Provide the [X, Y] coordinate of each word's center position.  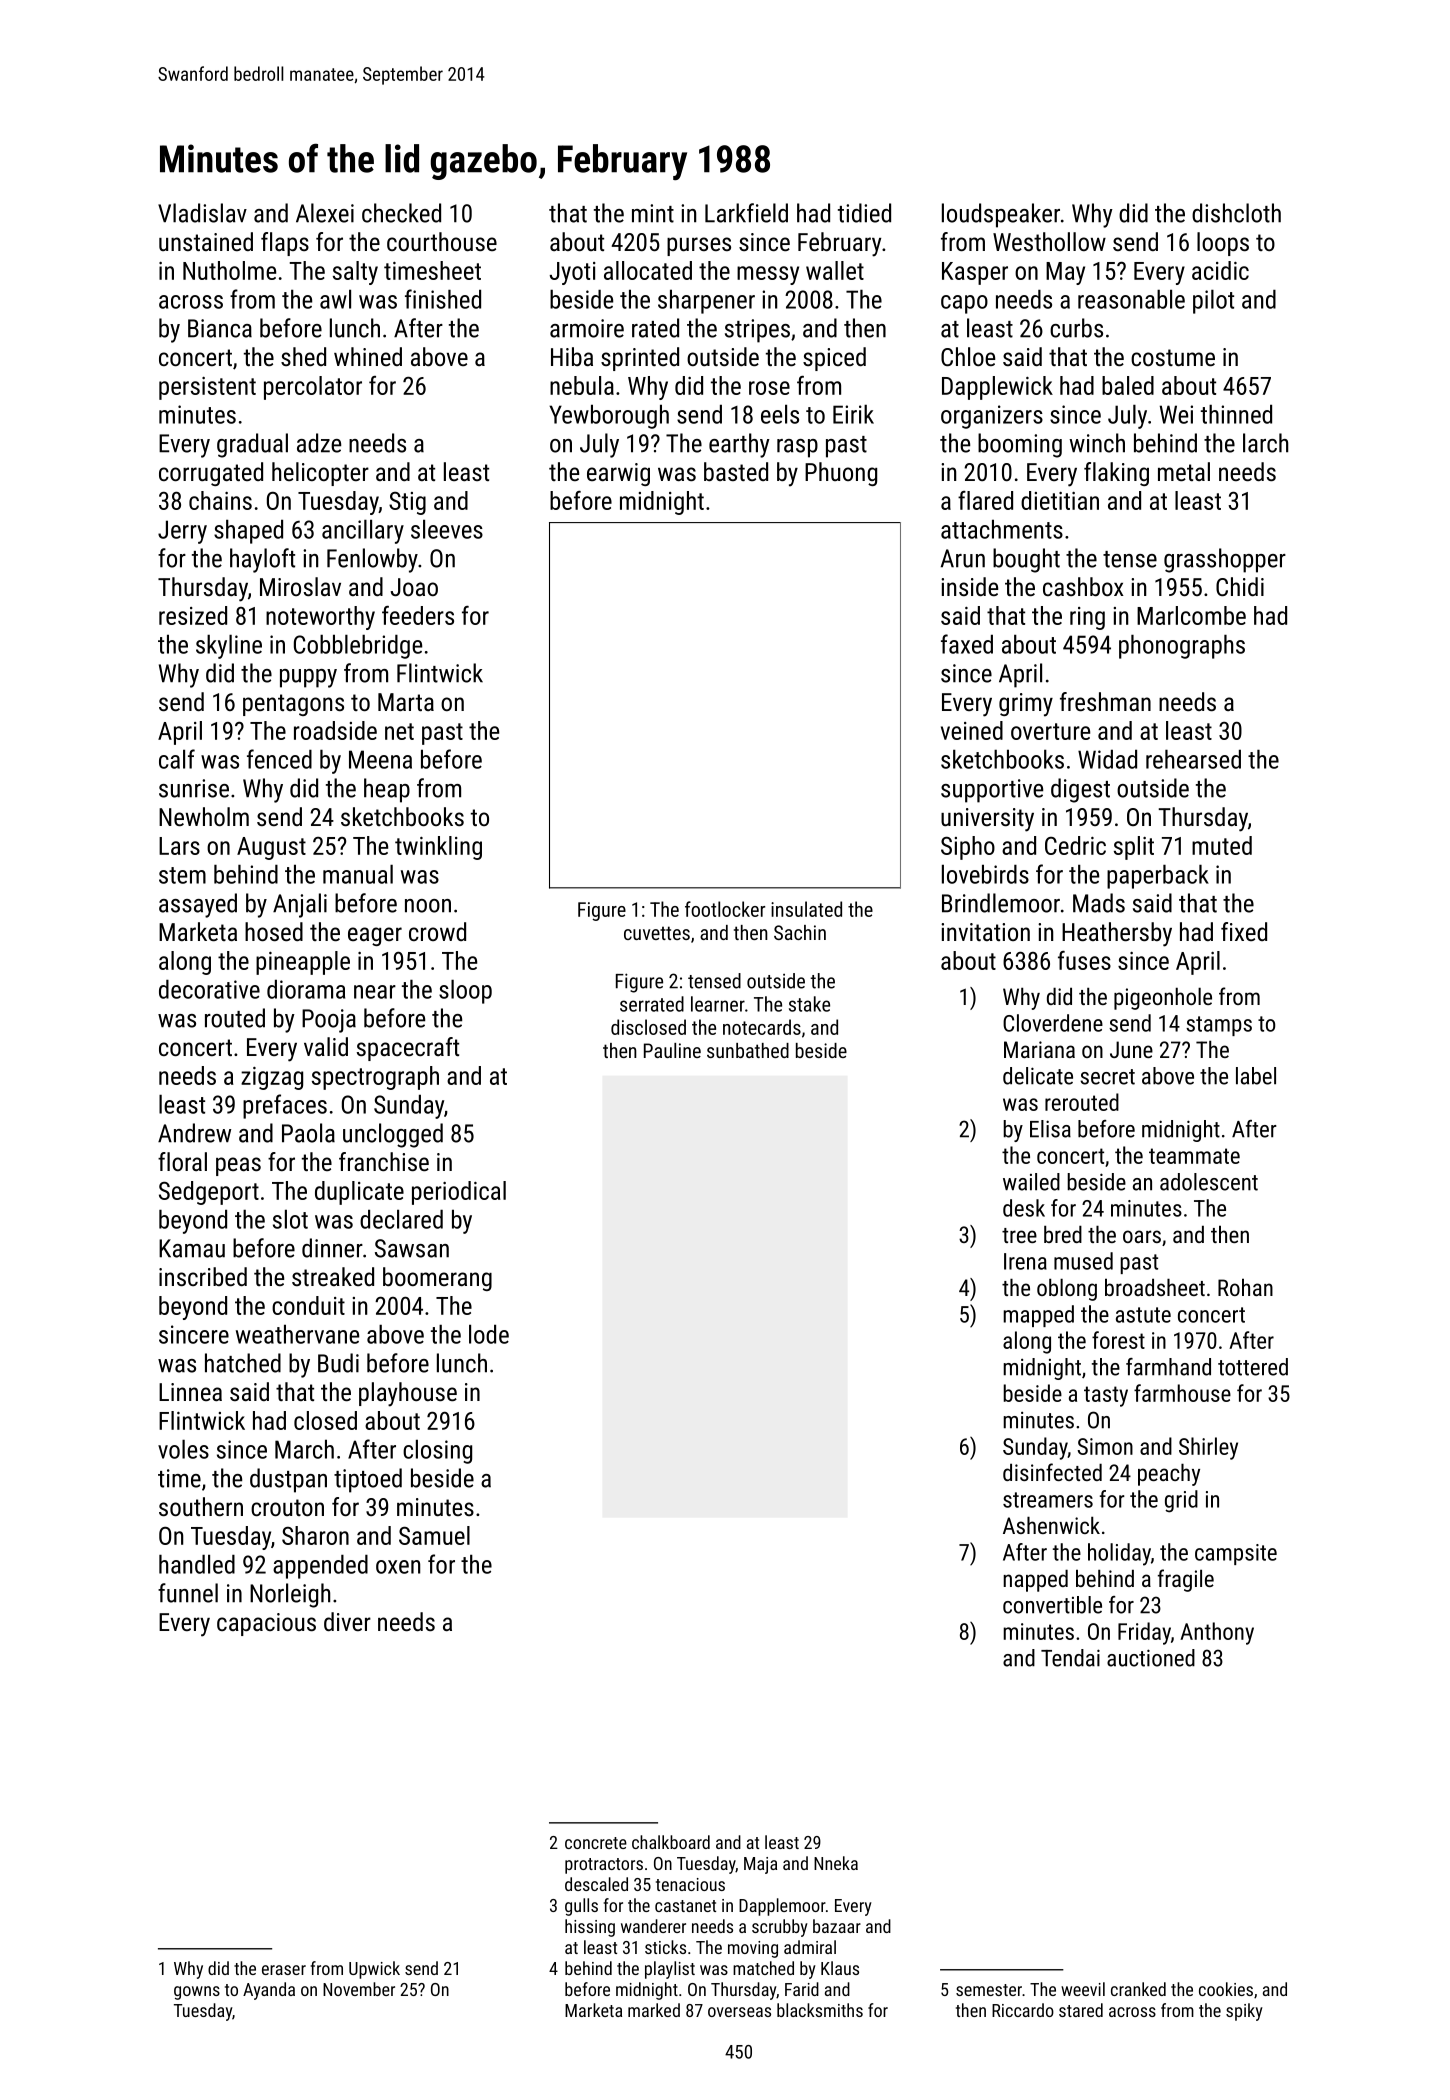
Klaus [840, 1968]
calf [177, 759]
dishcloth [1236, 213]
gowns [197, 1993]
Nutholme [229, 270]
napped [1035, 1580]
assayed [198, 905]
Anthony [1217, 1633]
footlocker [725, 909]
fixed [1244, 931]
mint [653, 213]
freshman [1105, 701]
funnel [188, 1593]
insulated [806, 909]
